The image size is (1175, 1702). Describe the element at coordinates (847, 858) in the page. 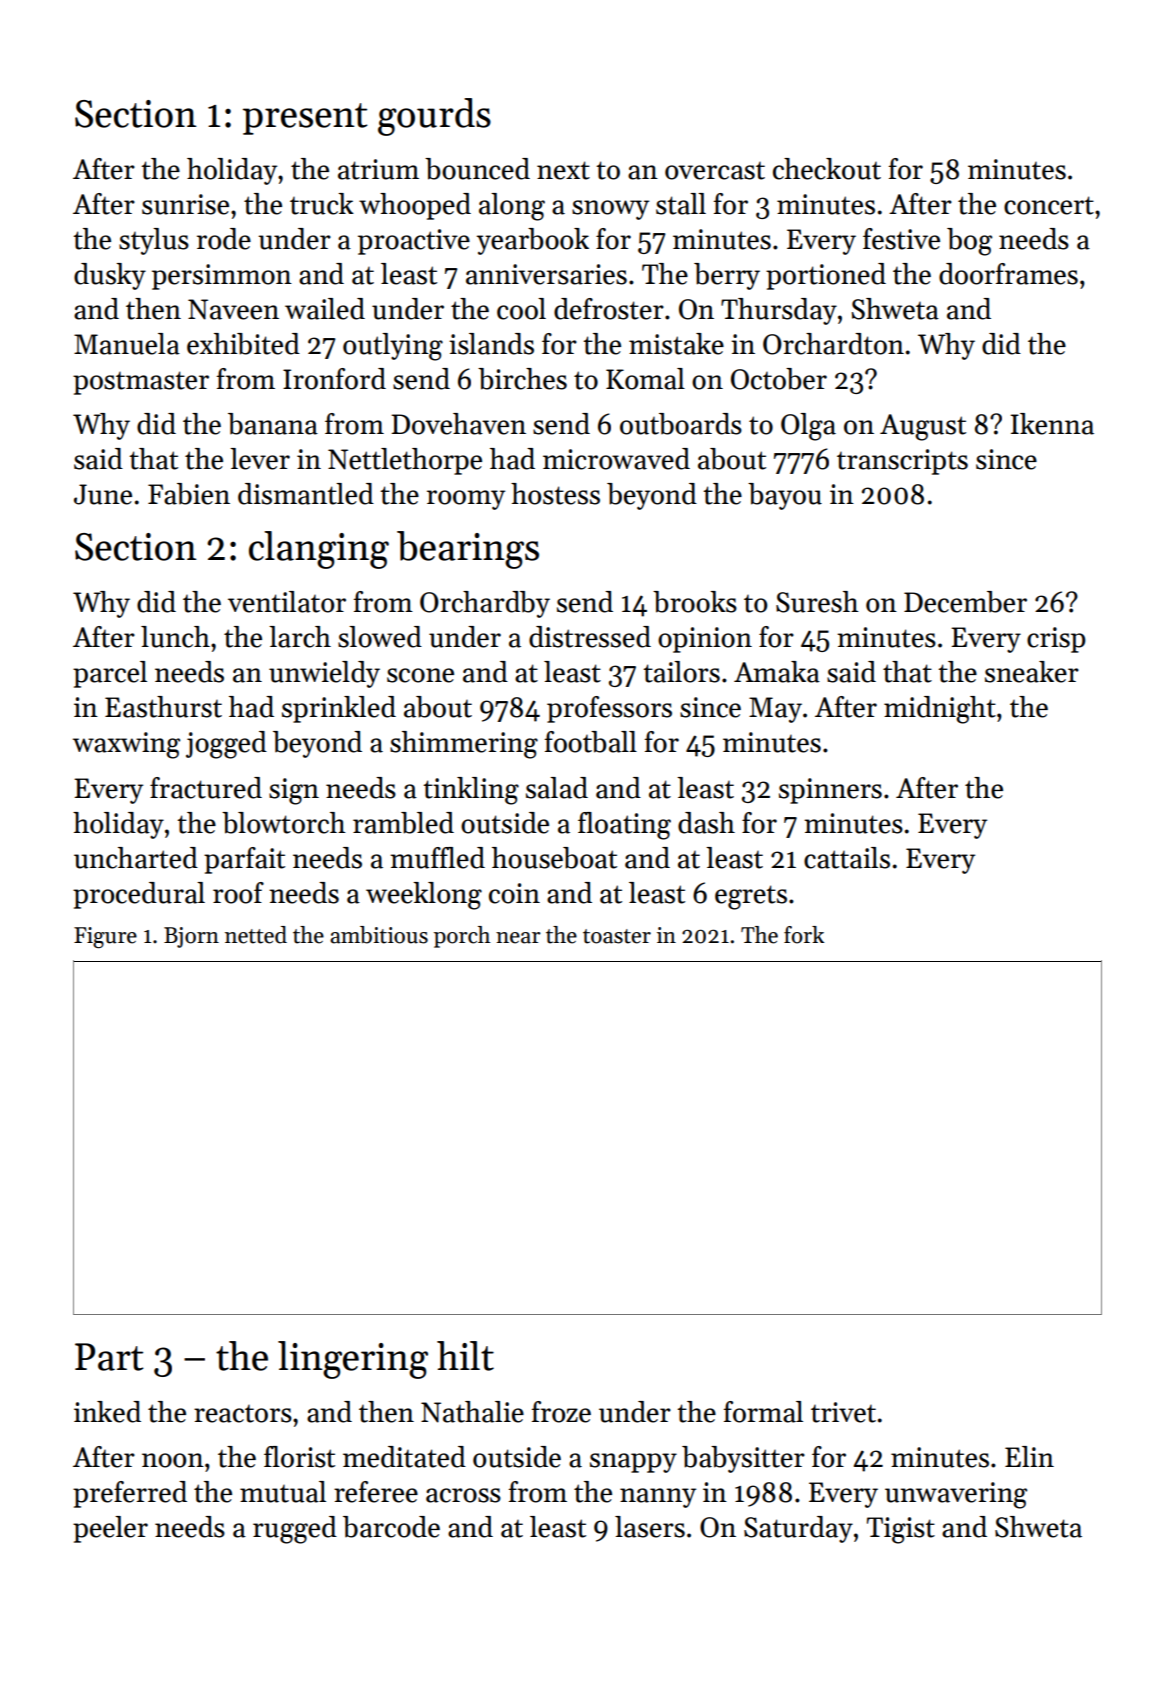

I see `cattails` at that location.
